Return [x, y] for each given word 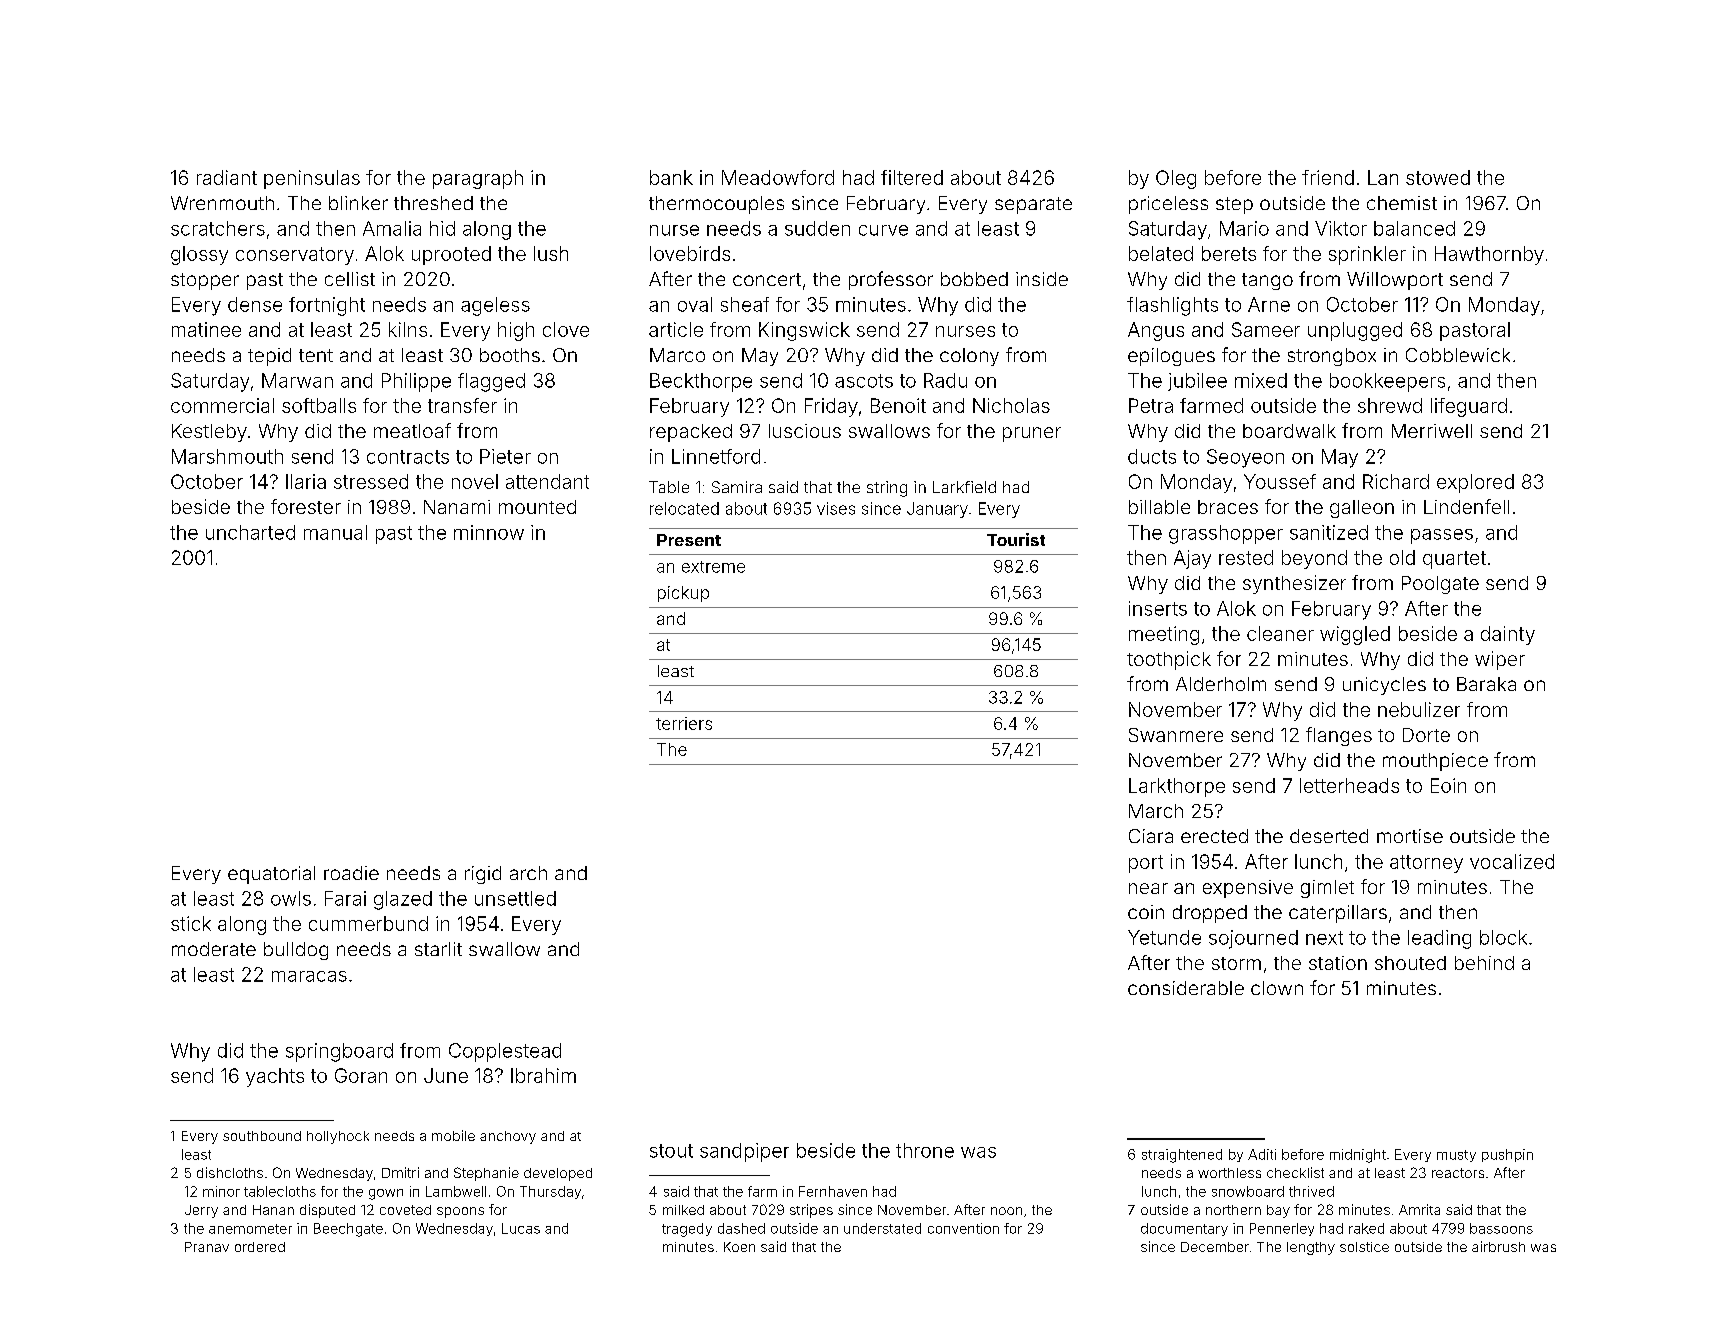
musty [1456, 1156]
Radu [945, 380]
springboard [339, 1052]
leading [1439, 939]
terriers [684, 723]
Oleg [1176, 179]
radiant [227, 177]
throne [925, 1150]
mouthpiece [1435, 762]
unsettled [515, 898]
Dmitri [400, 1172]
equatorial [271, 875]
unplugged [1355, 331]
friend [1328, 177]
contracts [408, 457]
